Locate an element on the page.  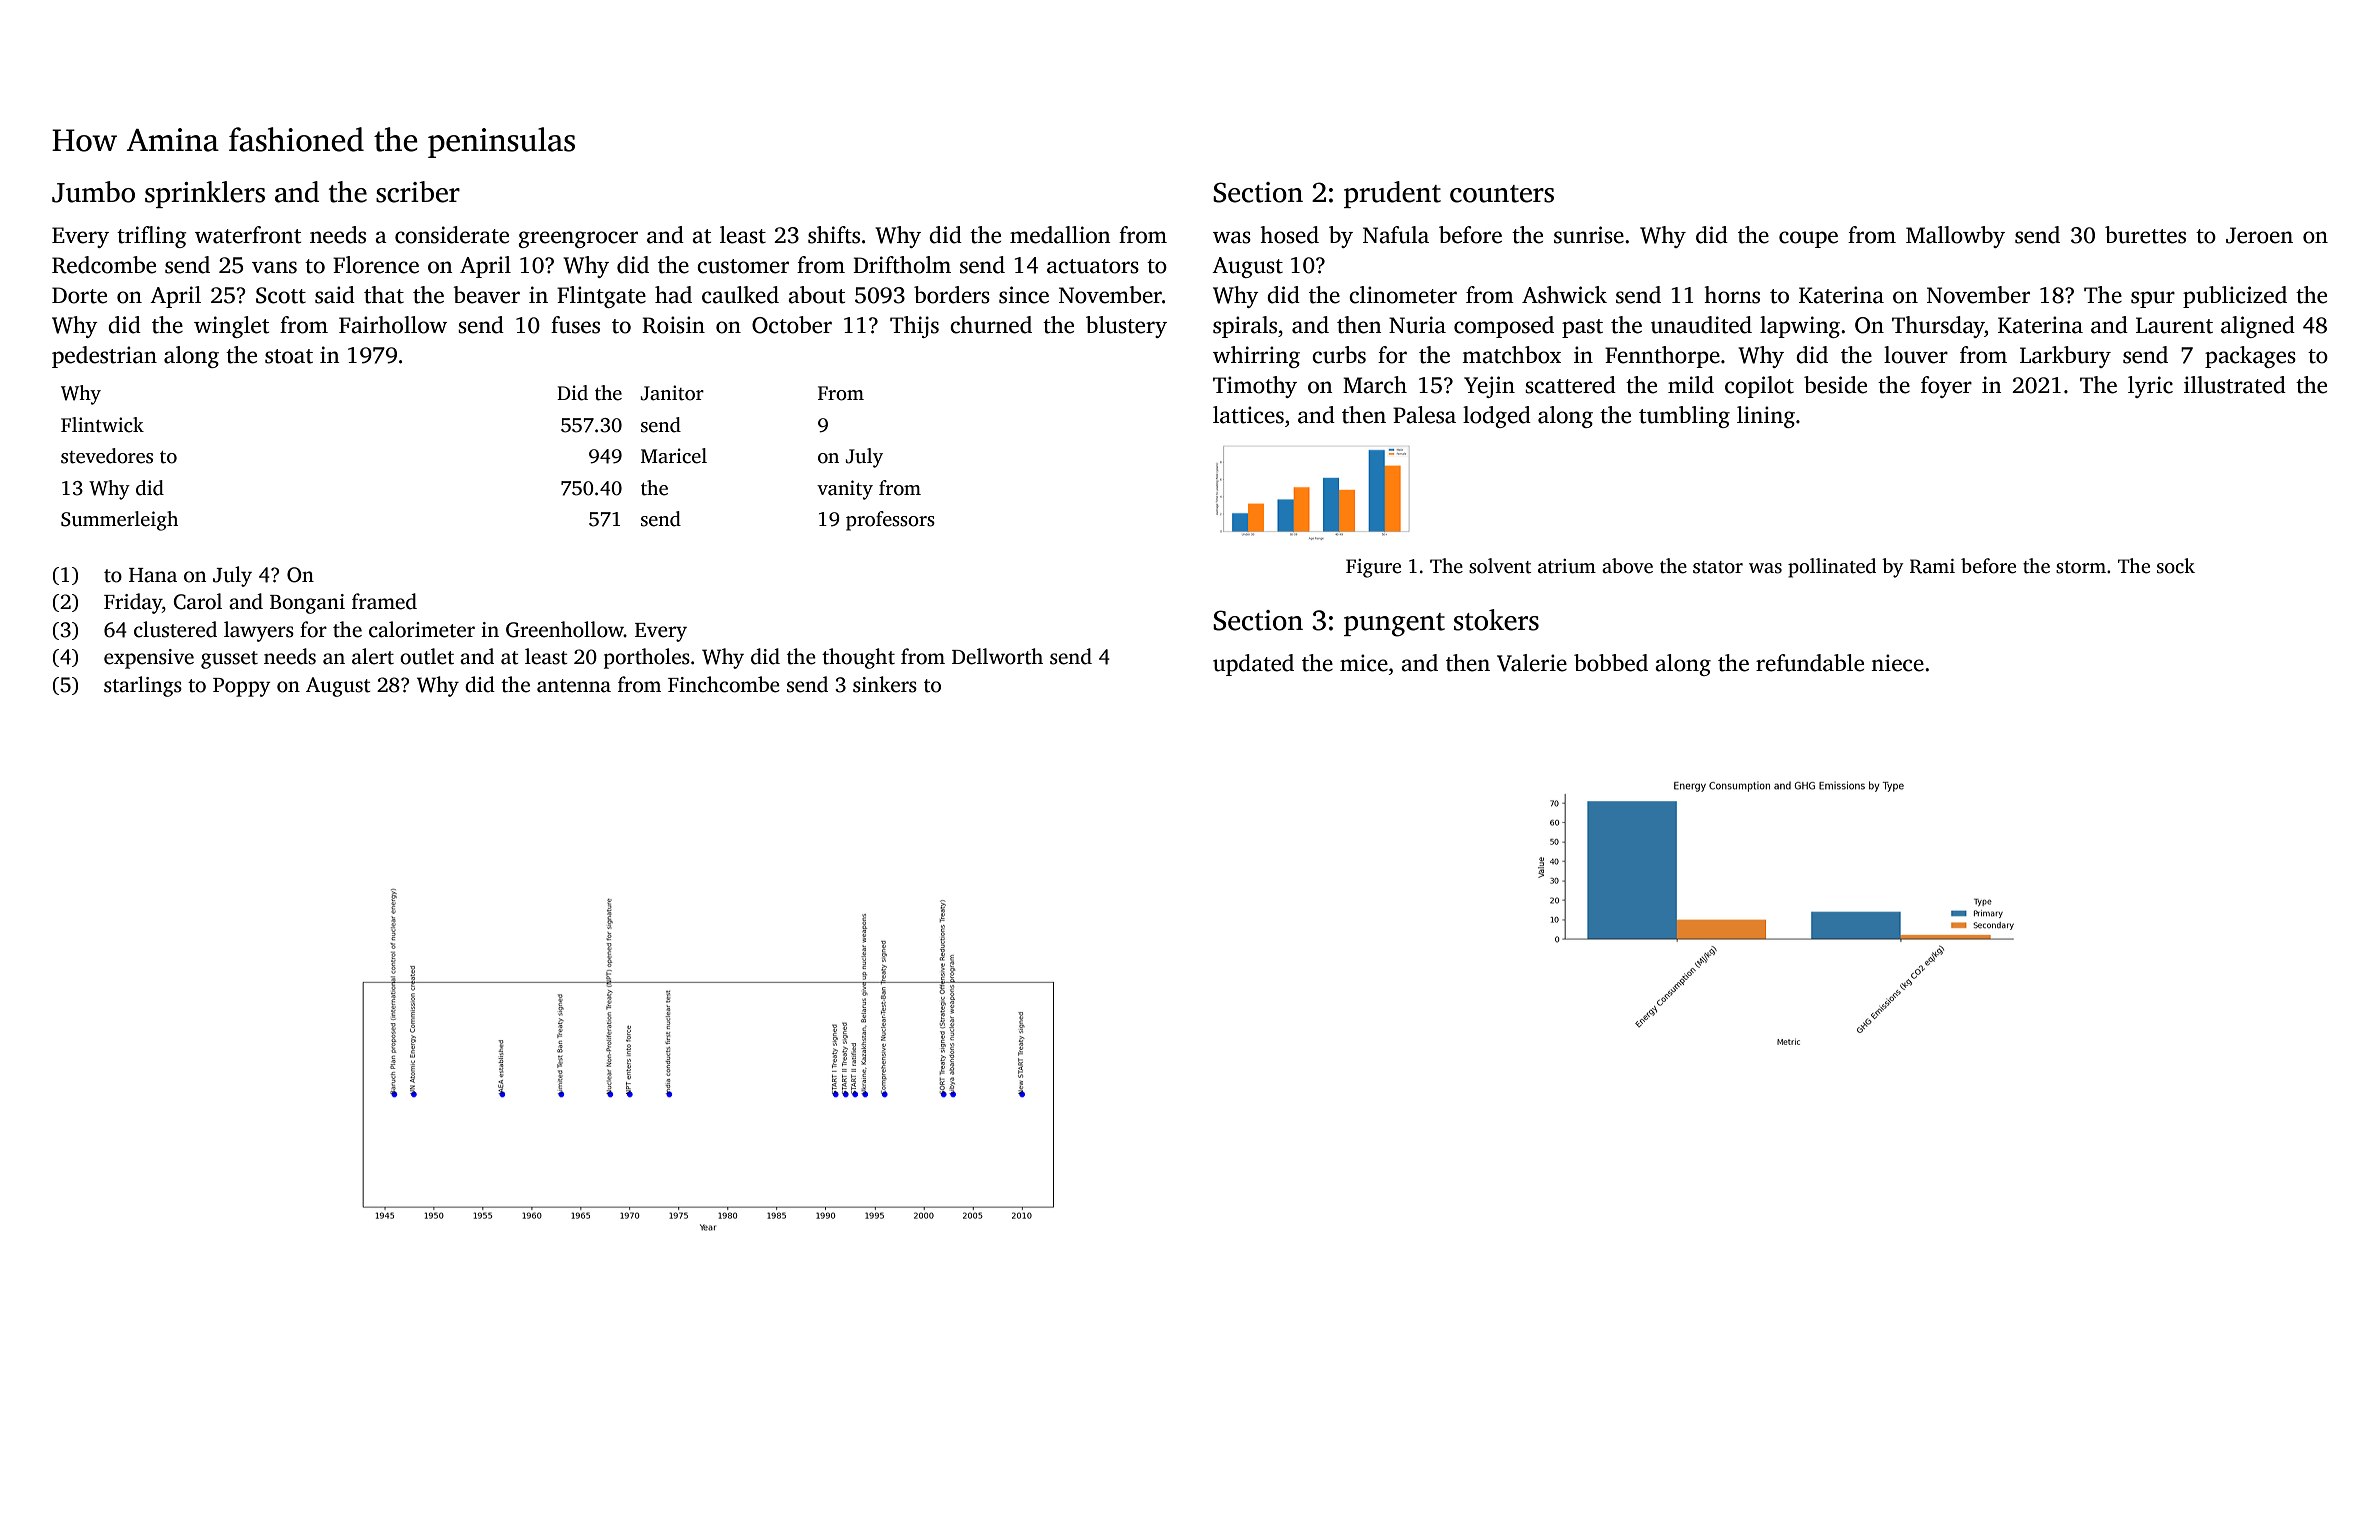
scriber is located at coordinates (418, 192).
